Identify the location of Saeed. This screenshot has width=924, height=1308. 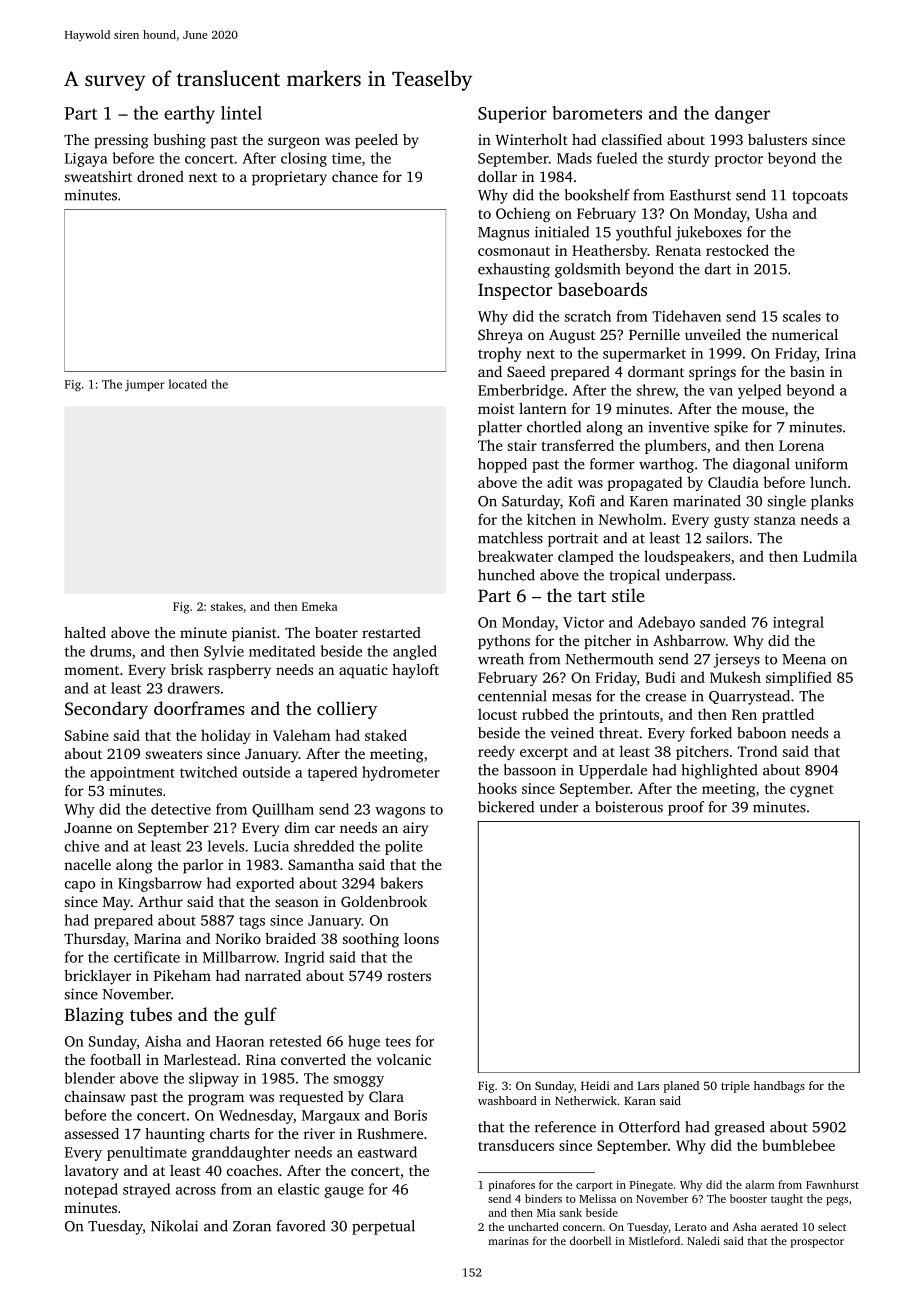
(526, 371).
